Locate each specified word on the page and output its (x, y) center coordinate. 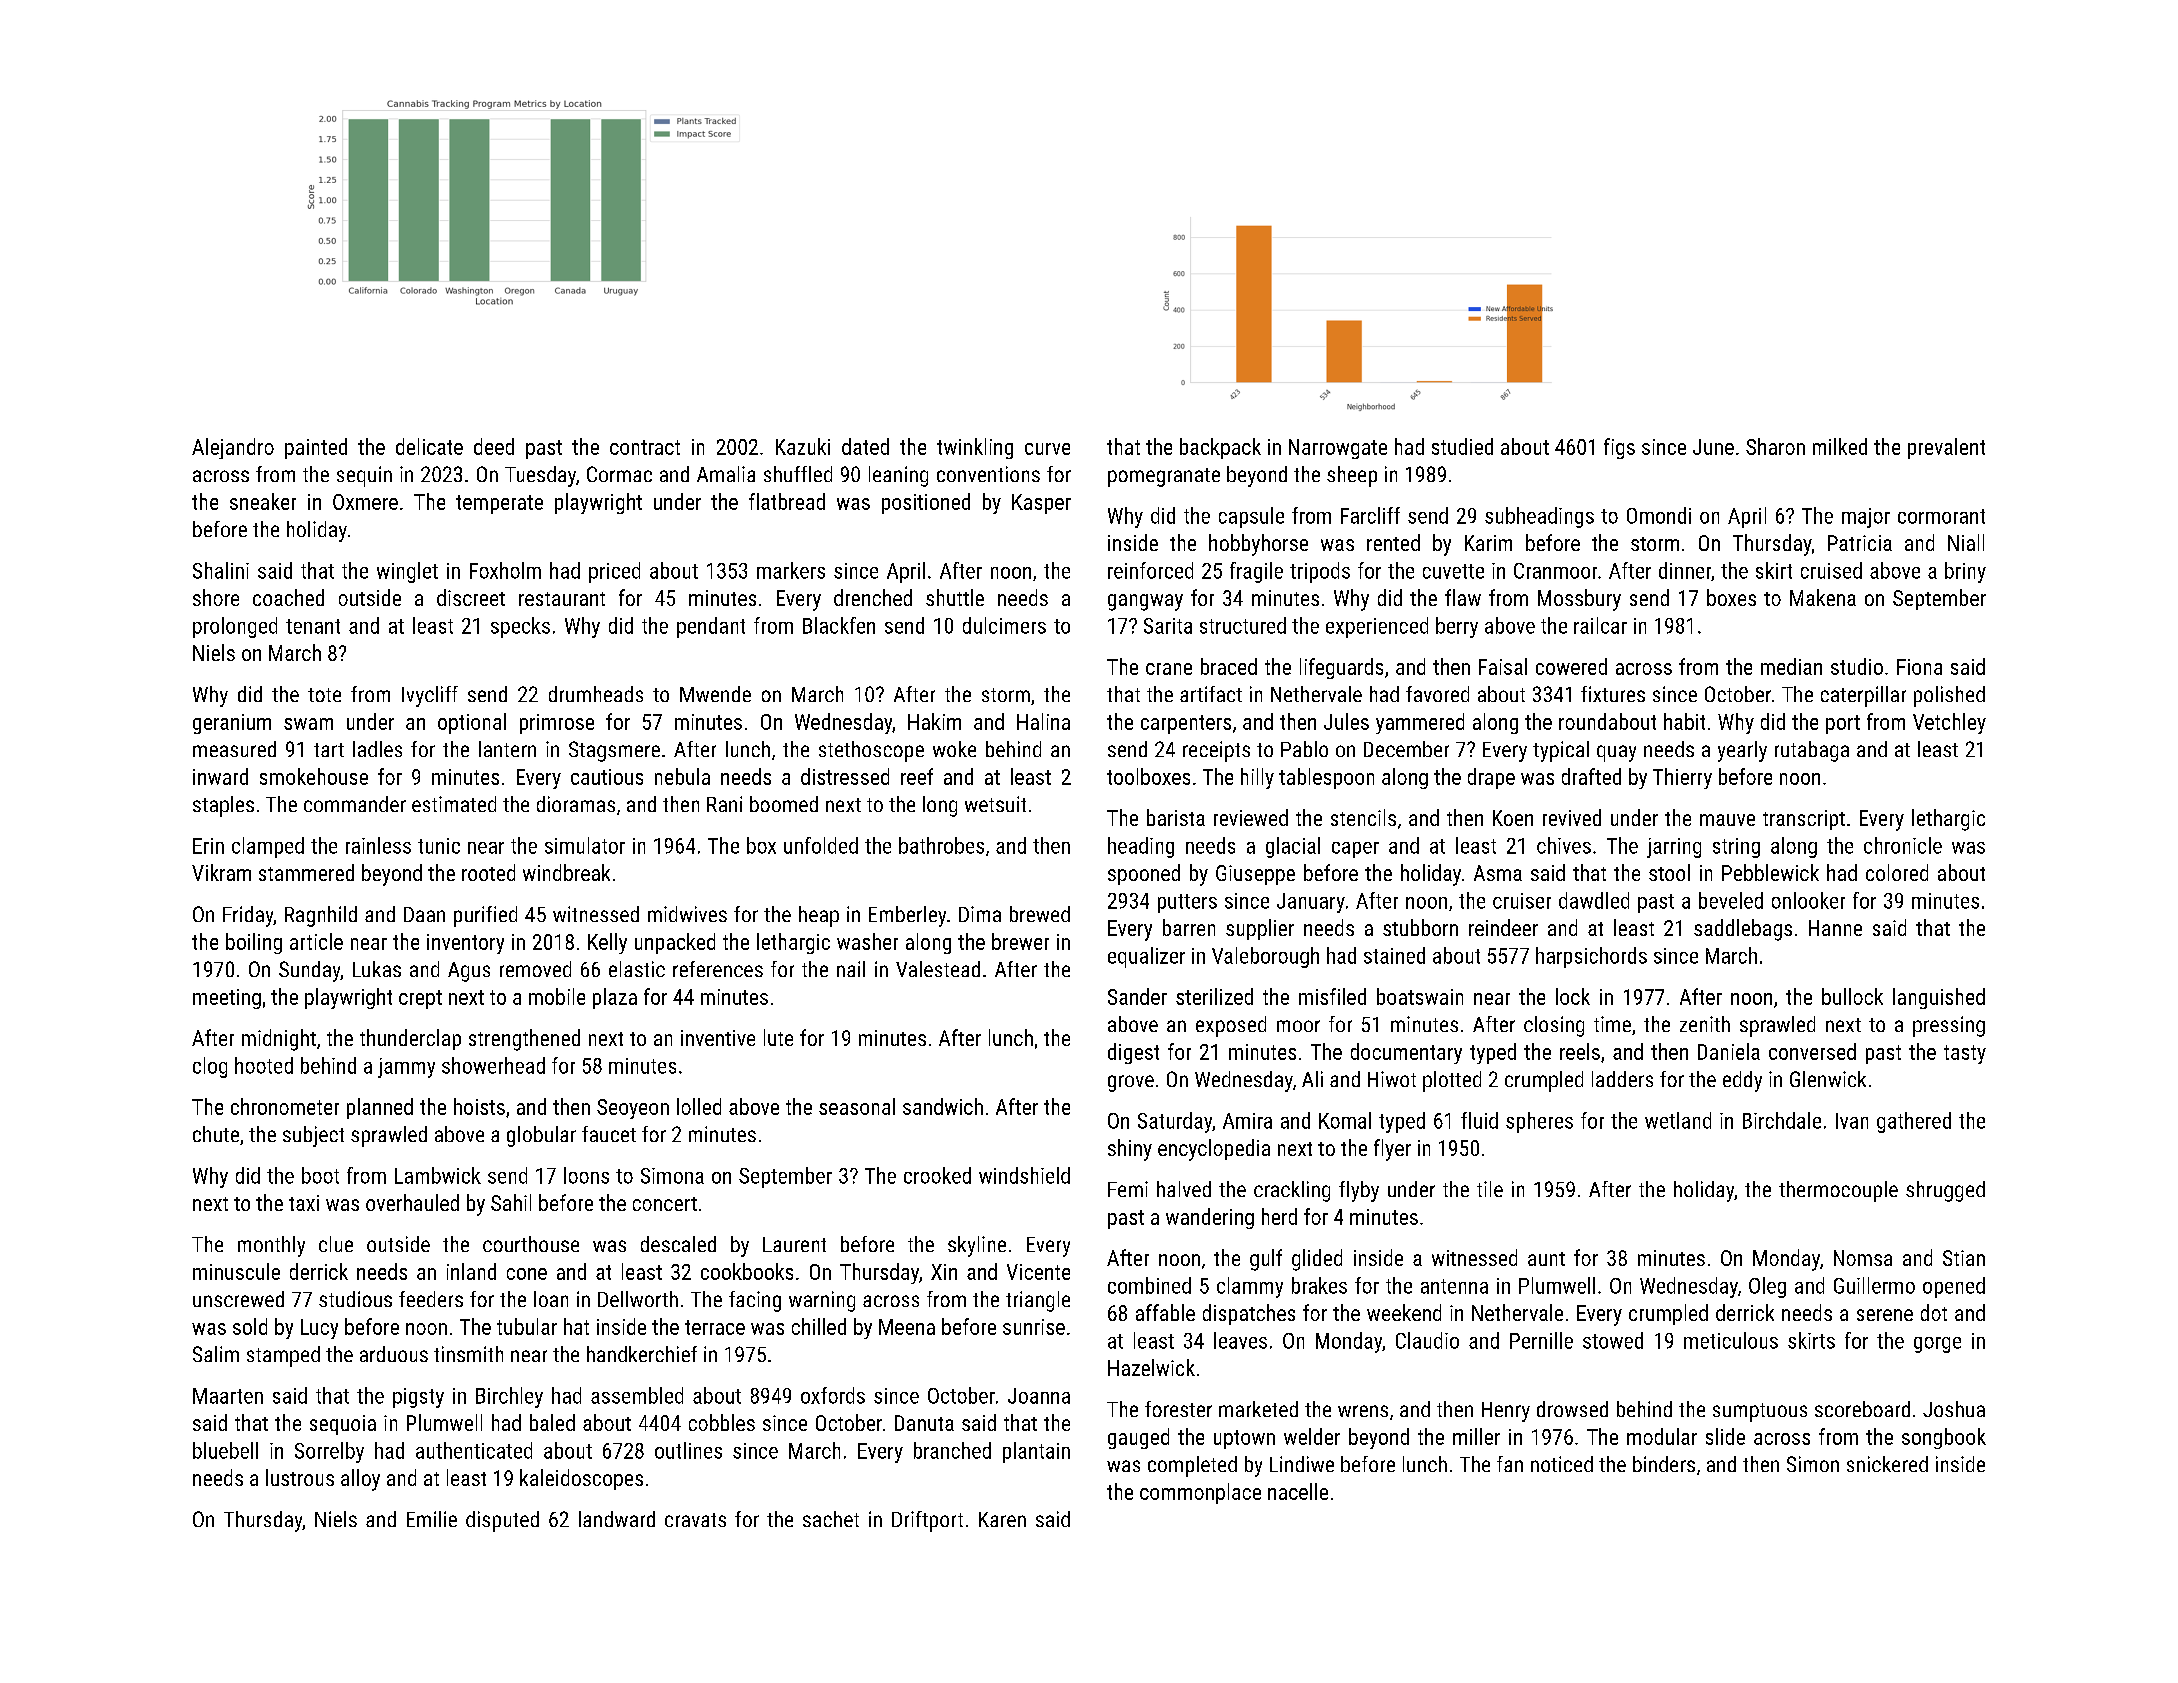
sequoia (343, 1425)
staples (223, 806)
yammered (1420, 723)
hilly (1257, 778)
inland (471, 1271)
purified (485, 916)
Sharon (1775, 446)
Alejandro (233, 448)
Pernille (1541, 1340)
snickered (1887, 1464)
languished (1939, 998)
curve (1047, 449)
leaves (1240, 1340)
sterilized (1214, 996)
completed (1192, 1466)
